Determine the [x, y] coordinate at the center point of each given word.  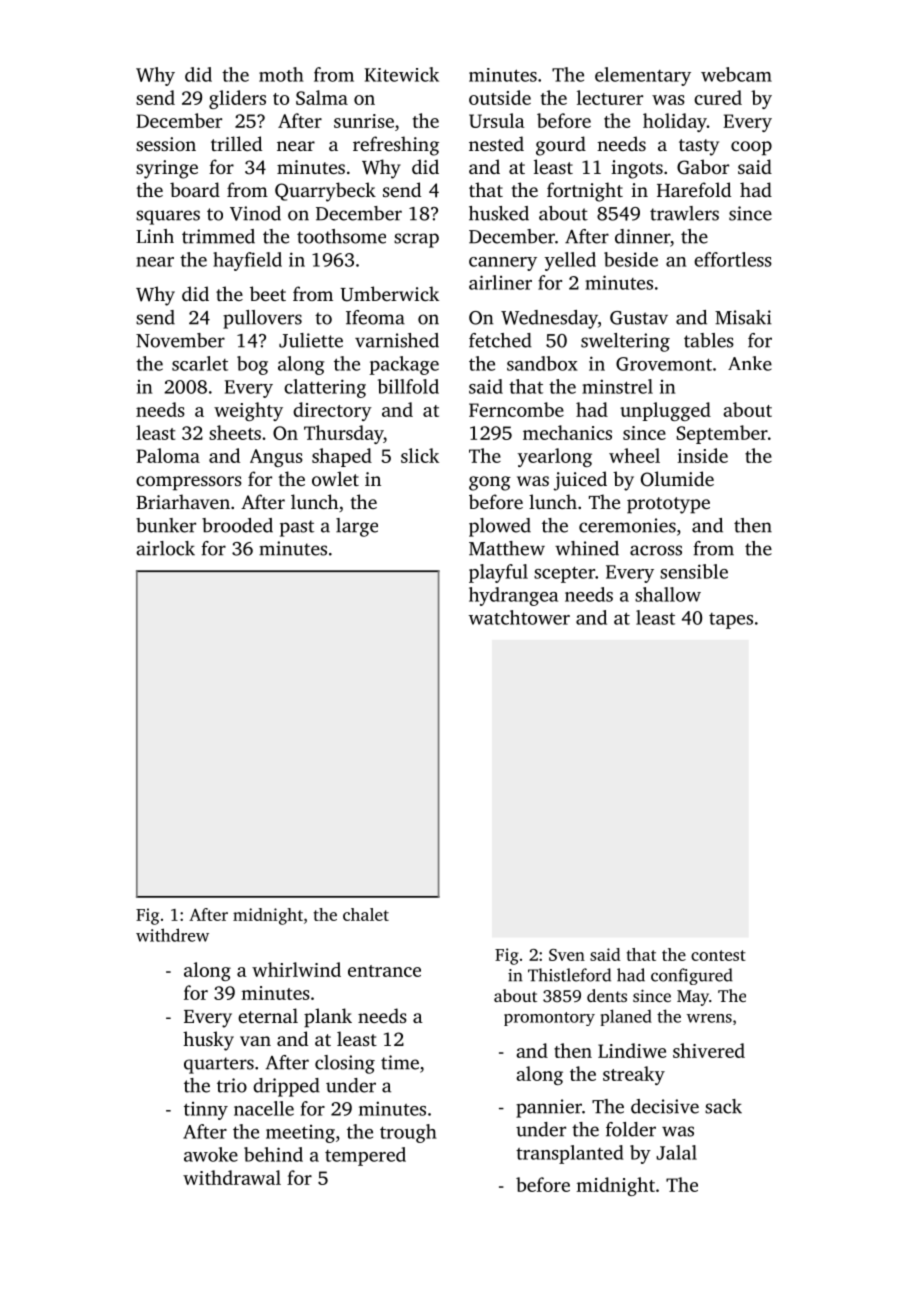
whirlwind [296, 969]
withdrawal [232, 1177]
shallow [668, 594]
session [166, 144]
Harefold [694, 189]
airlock [165, 548]
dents [607, 995]
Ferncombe [516, 409]
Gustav [639, 318]
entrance [384, 971]
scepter [564, 574]
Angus [276, 458]
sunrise [364, 121]
